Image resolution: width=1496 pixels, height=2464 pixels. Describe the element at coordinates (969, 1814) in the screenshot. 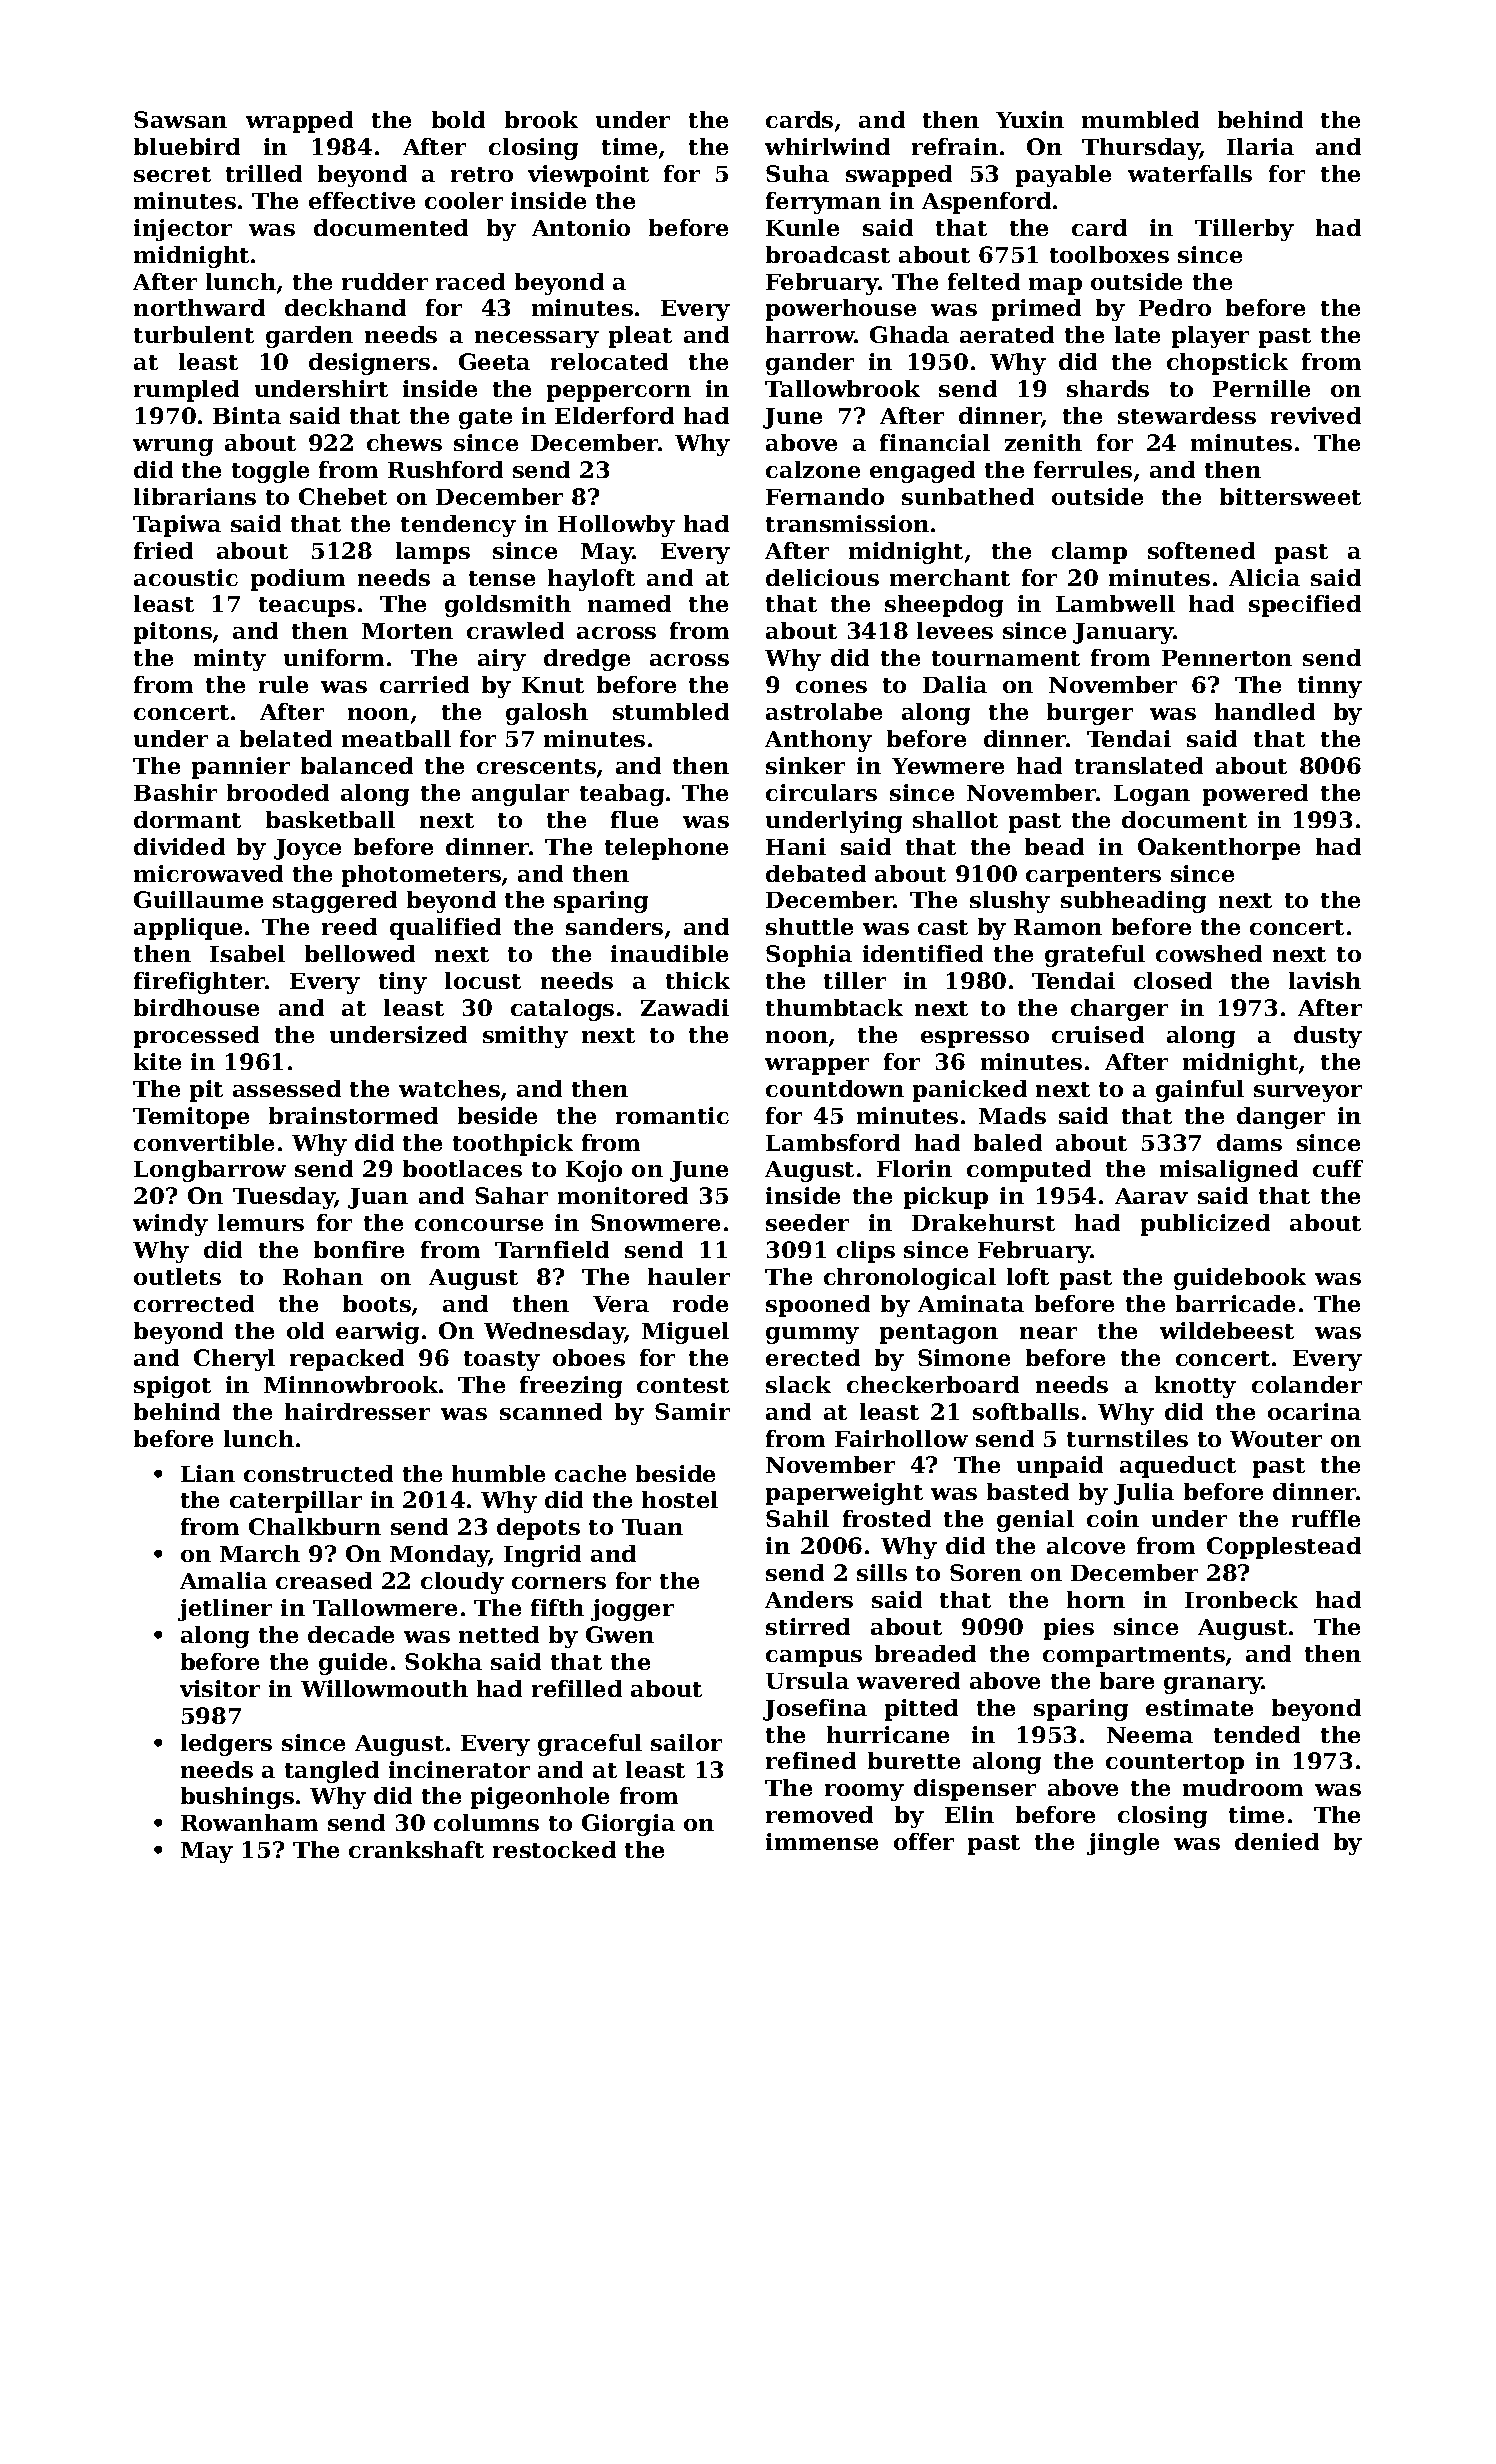

I see `Elin` at that location.
